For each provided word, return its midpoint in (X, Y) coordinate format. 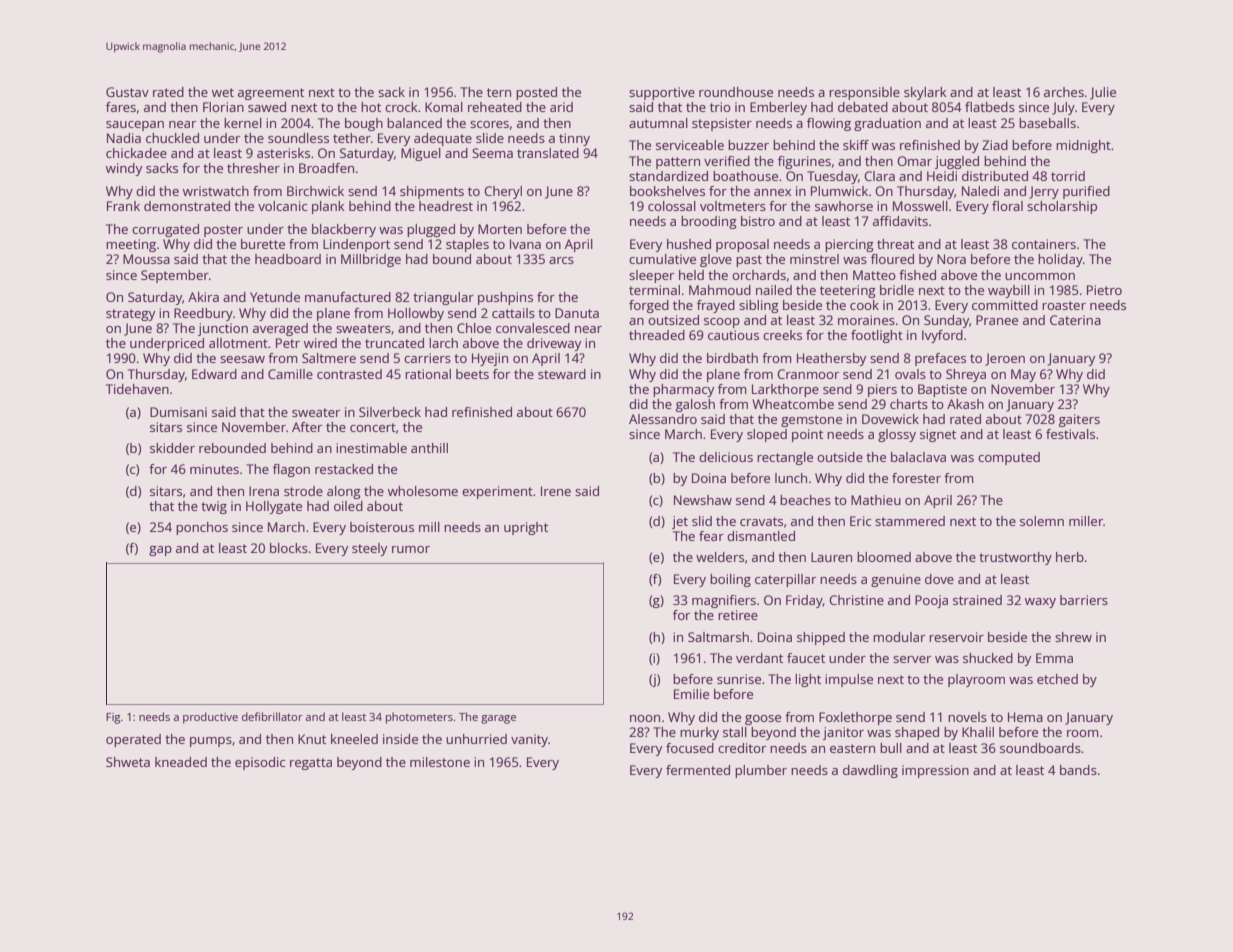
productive (210, 718)
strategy (130, 315)
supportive (662, 93)
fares (121, 107)
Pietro (1104, 290)
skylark (925, 93)
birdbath (732, 358)
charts (909, 404)
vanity (529, 740)
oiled (348, 506)
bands (1078, 770)
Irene (556, 491)
